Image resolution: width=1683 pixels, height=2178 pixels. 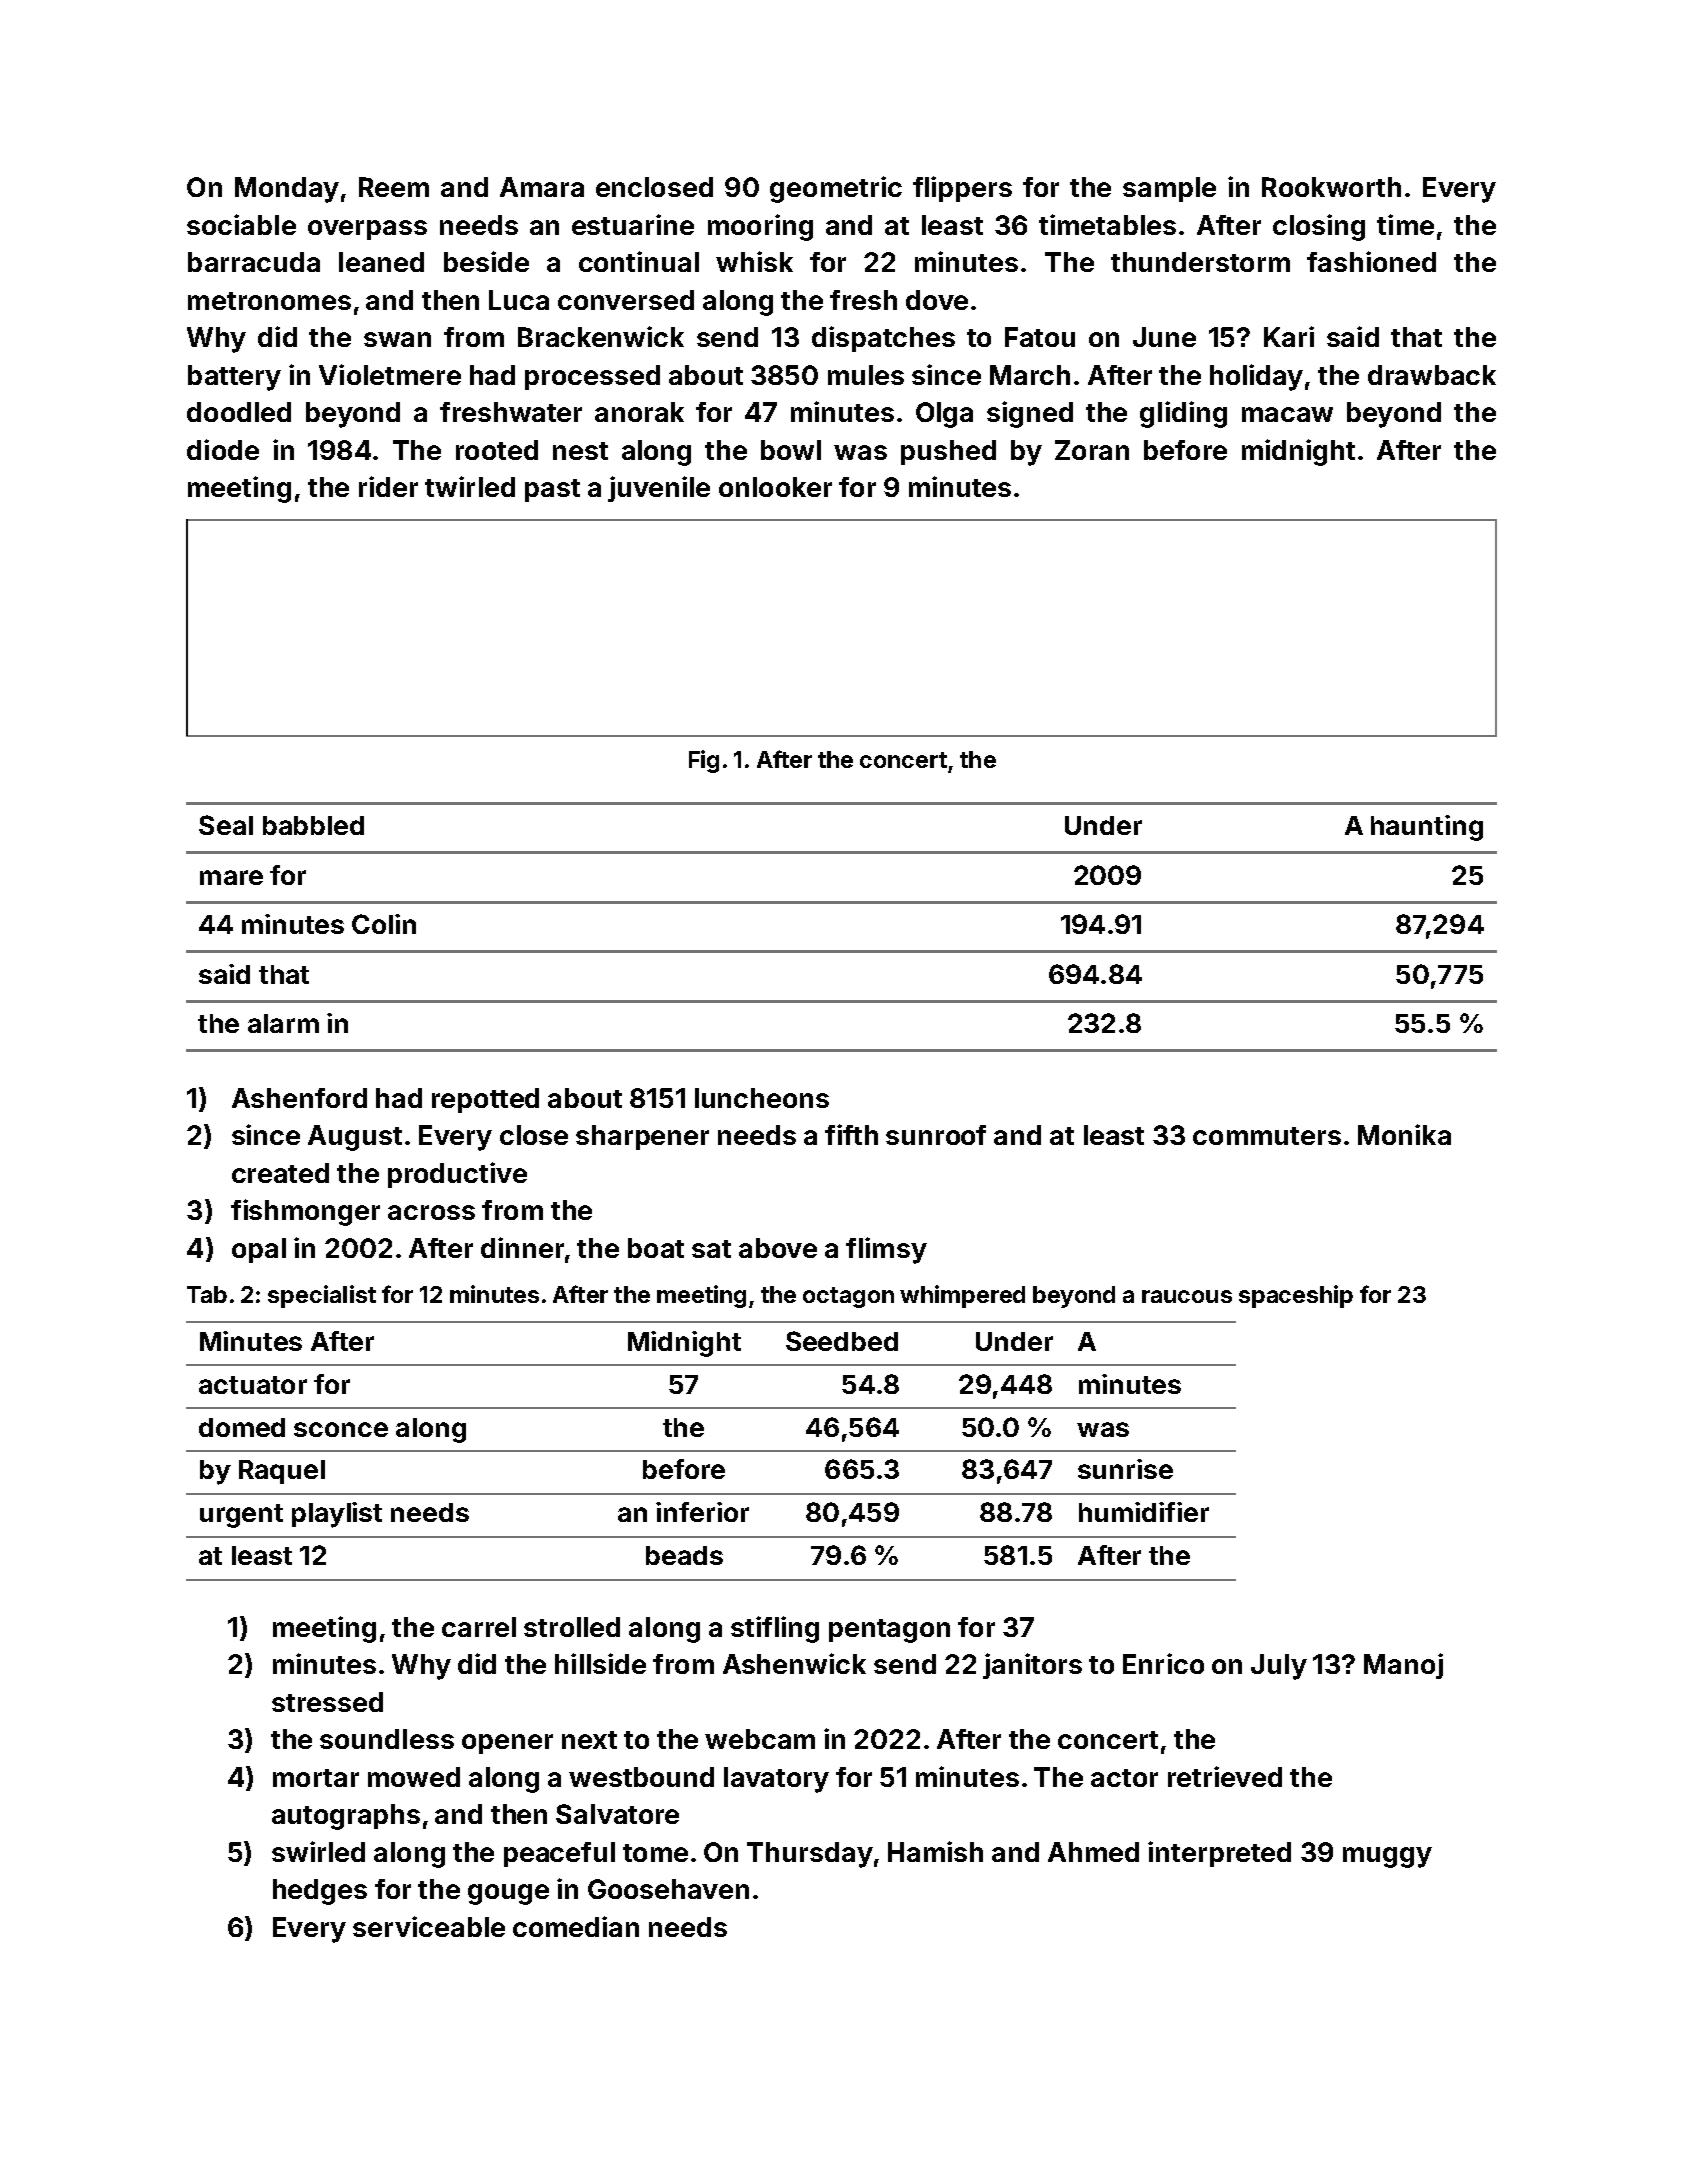 What do you see at coordinates (704, 761) in the screenshot?
I see `Fig` at bounding box center [704, 761].
